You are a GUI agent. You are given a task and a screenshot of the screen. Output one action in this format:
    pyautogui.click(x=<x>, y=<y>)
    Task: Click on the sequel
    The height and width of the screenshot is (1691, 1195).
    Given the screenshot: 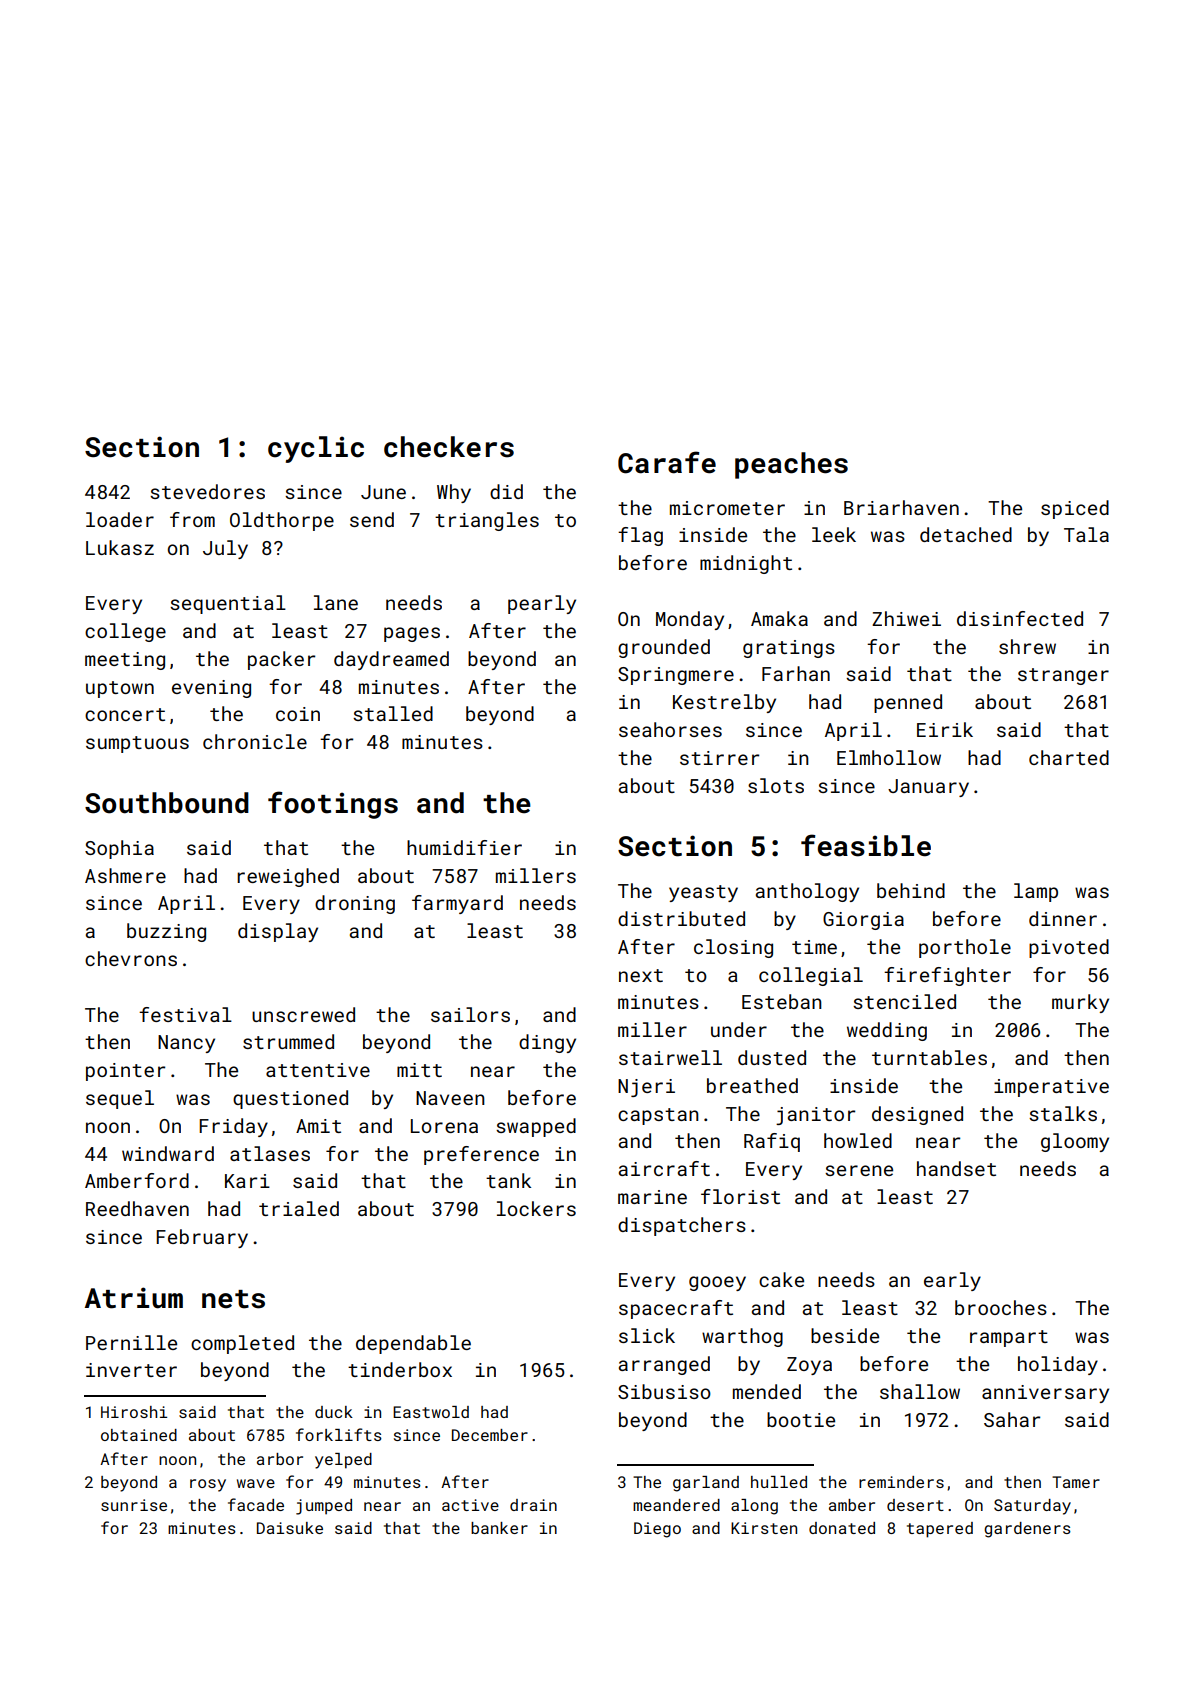 What is the action you would take?
    pyautogui.click(x=120, y=1099)
